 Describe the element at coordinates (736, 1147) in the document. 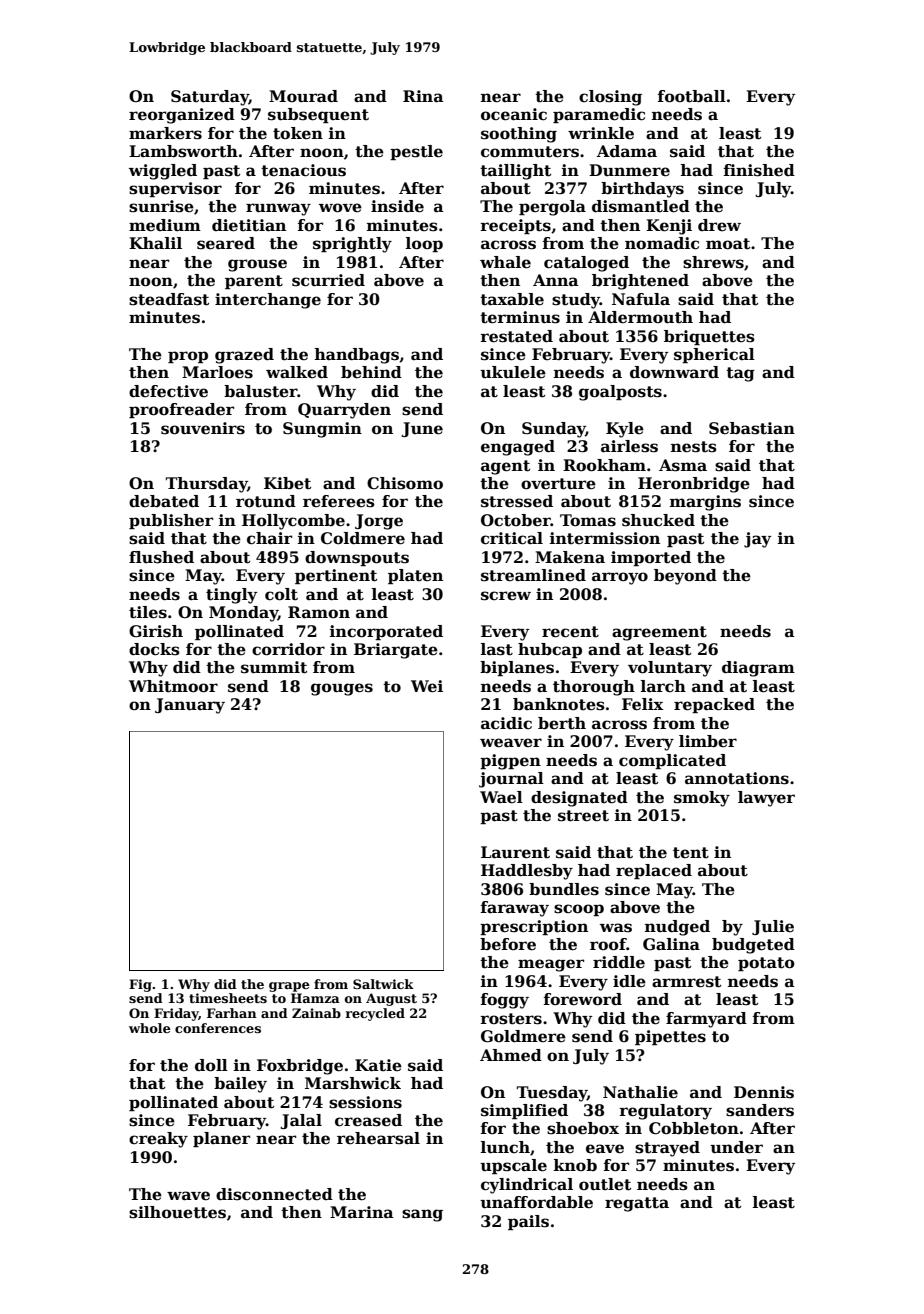

I see `under` at that location.
